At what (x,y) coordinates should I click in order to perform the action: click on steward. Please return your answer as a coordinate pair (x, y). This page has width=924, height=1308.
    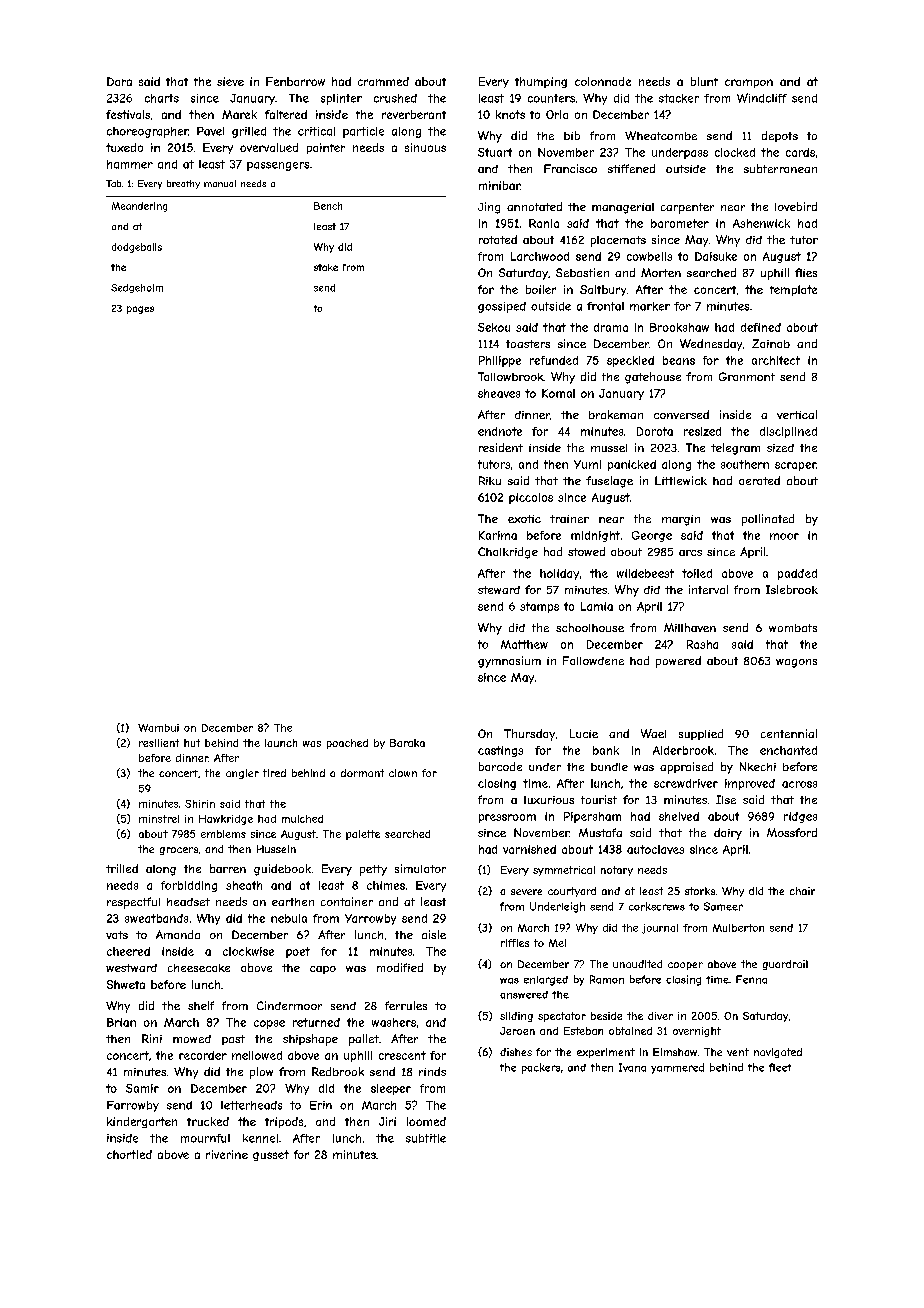
    Looking at the image, I should click on (499, 590).
